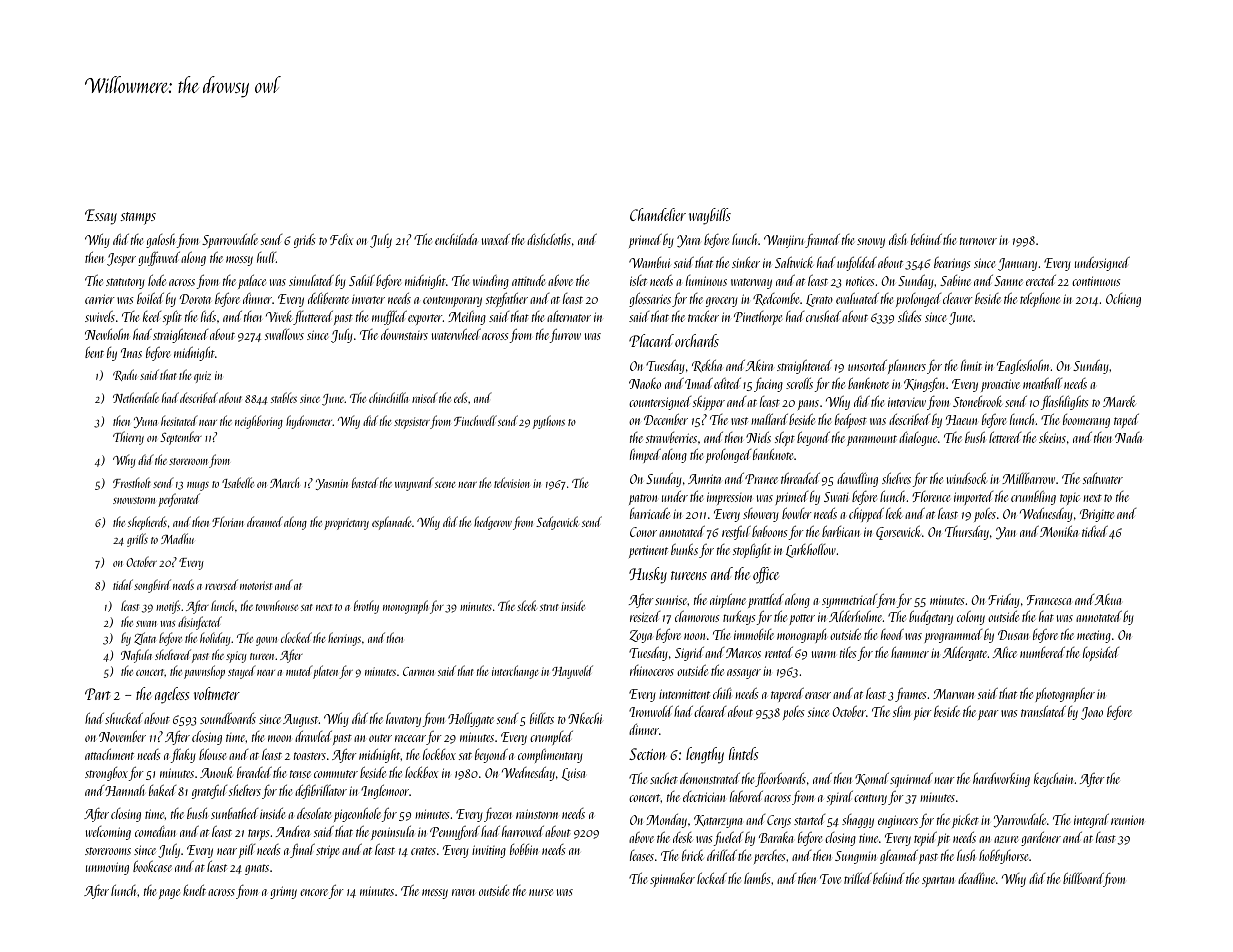 The height and width of the page is (952, 1233). Describe the element at coordinates (108, 833) in the page. I see `welcoming` at that location.
